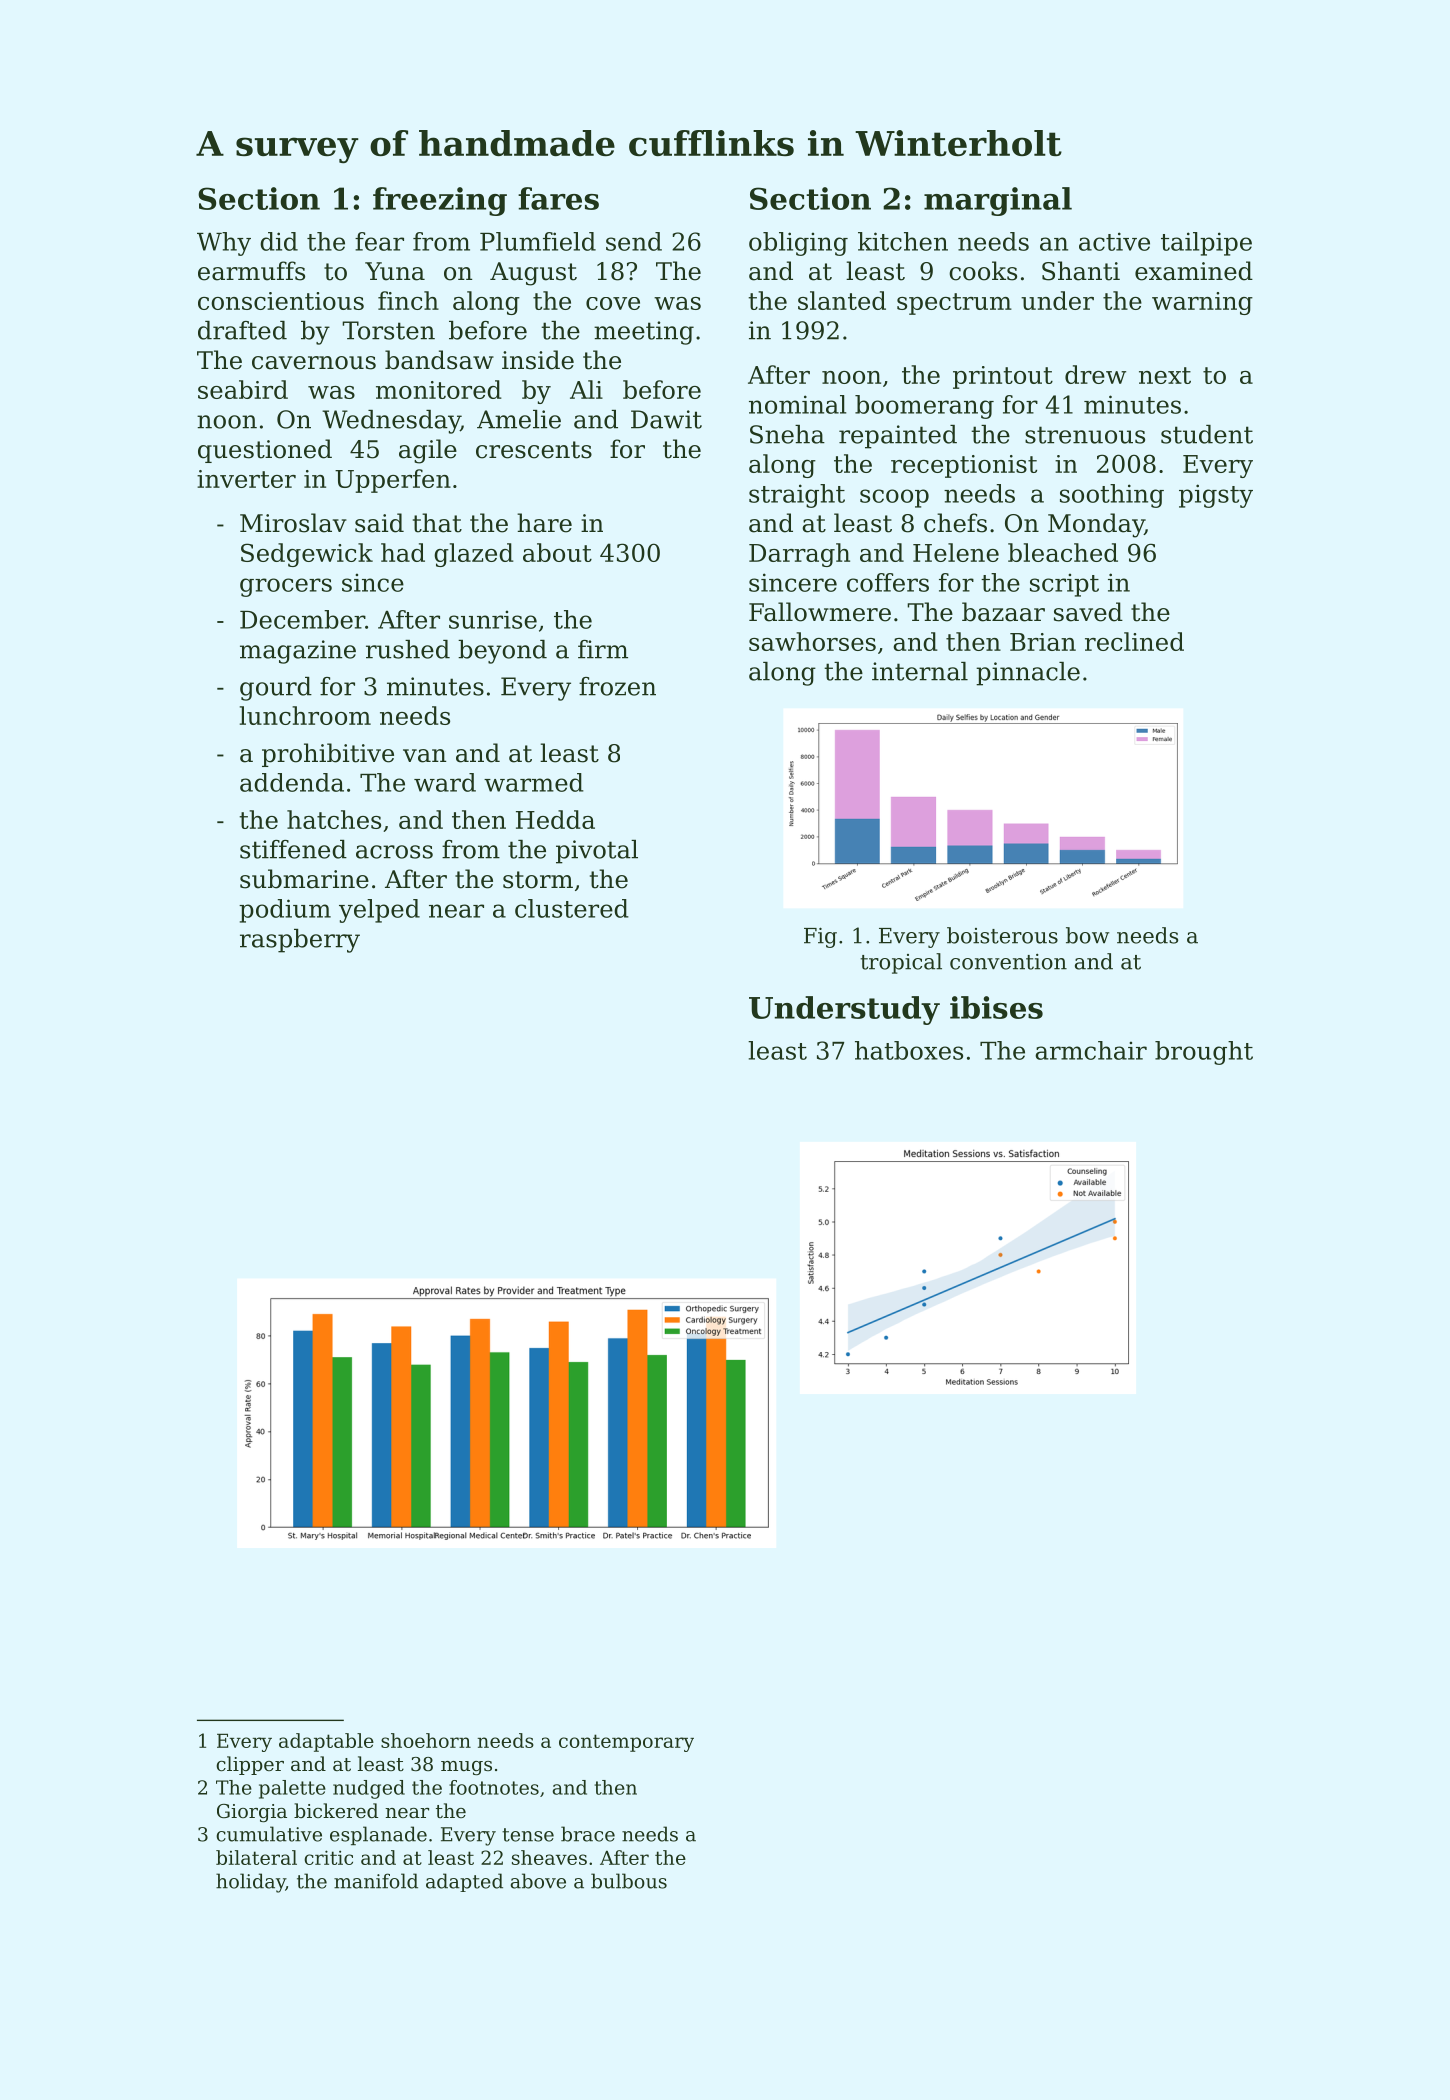 The image size is (1450, 2100). What do you see at coordinates (629, 1881) in the screenshot?
I see `bulbous` at bounding box center [629, 1881].
